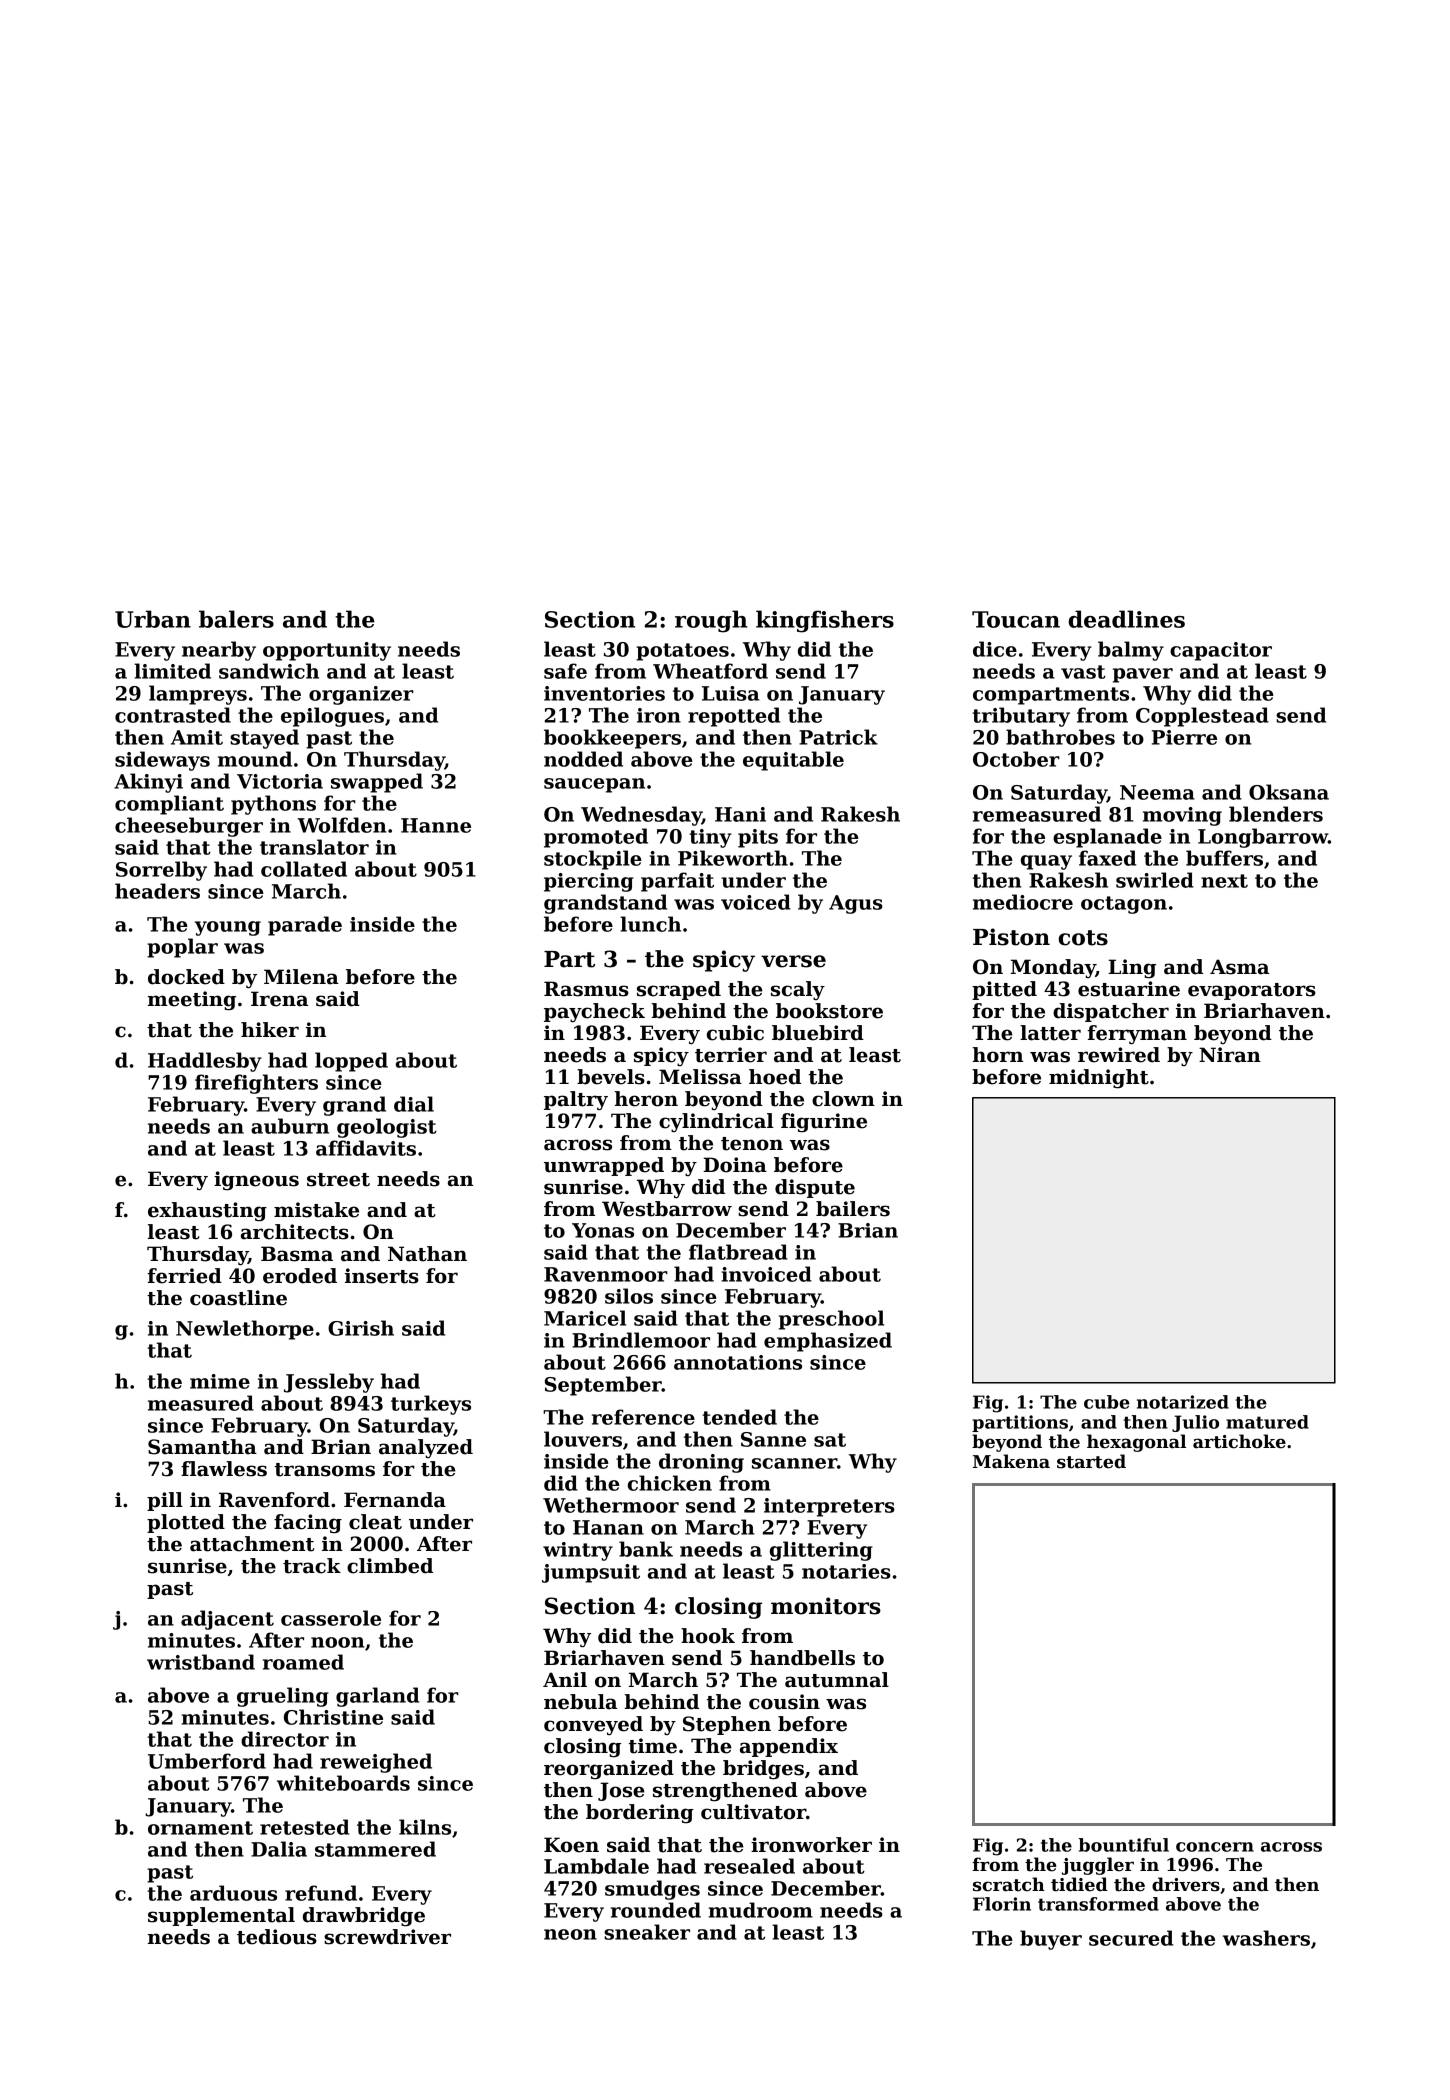 This screenshot has height=2100, width=1450. Describe the element at coordinates (431, 1405) in the screenshot. I see `turkeys` at that location.
